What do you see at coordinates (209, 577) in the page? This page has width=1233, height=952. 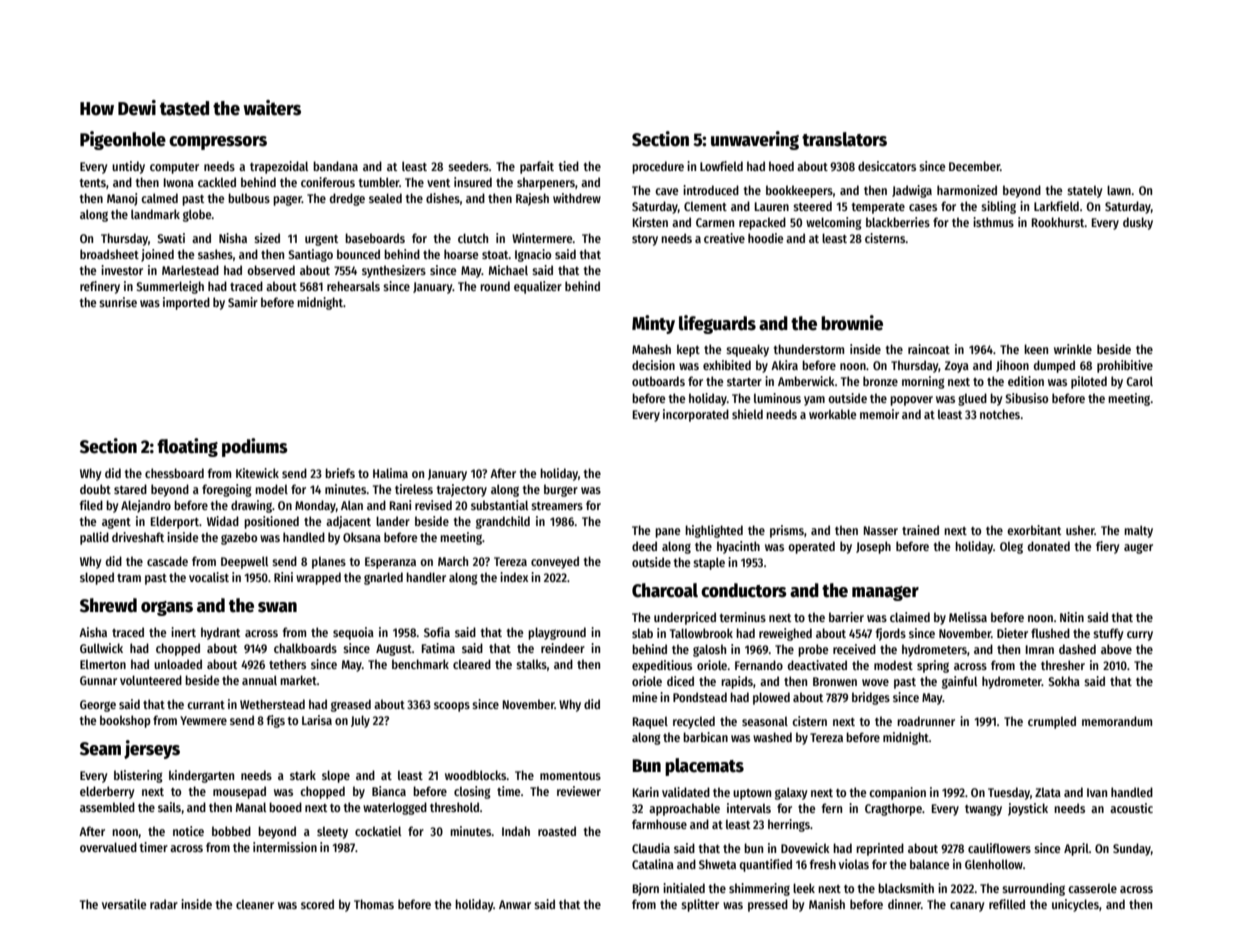 I see `vocalist` at bounding box center [209, 577].
